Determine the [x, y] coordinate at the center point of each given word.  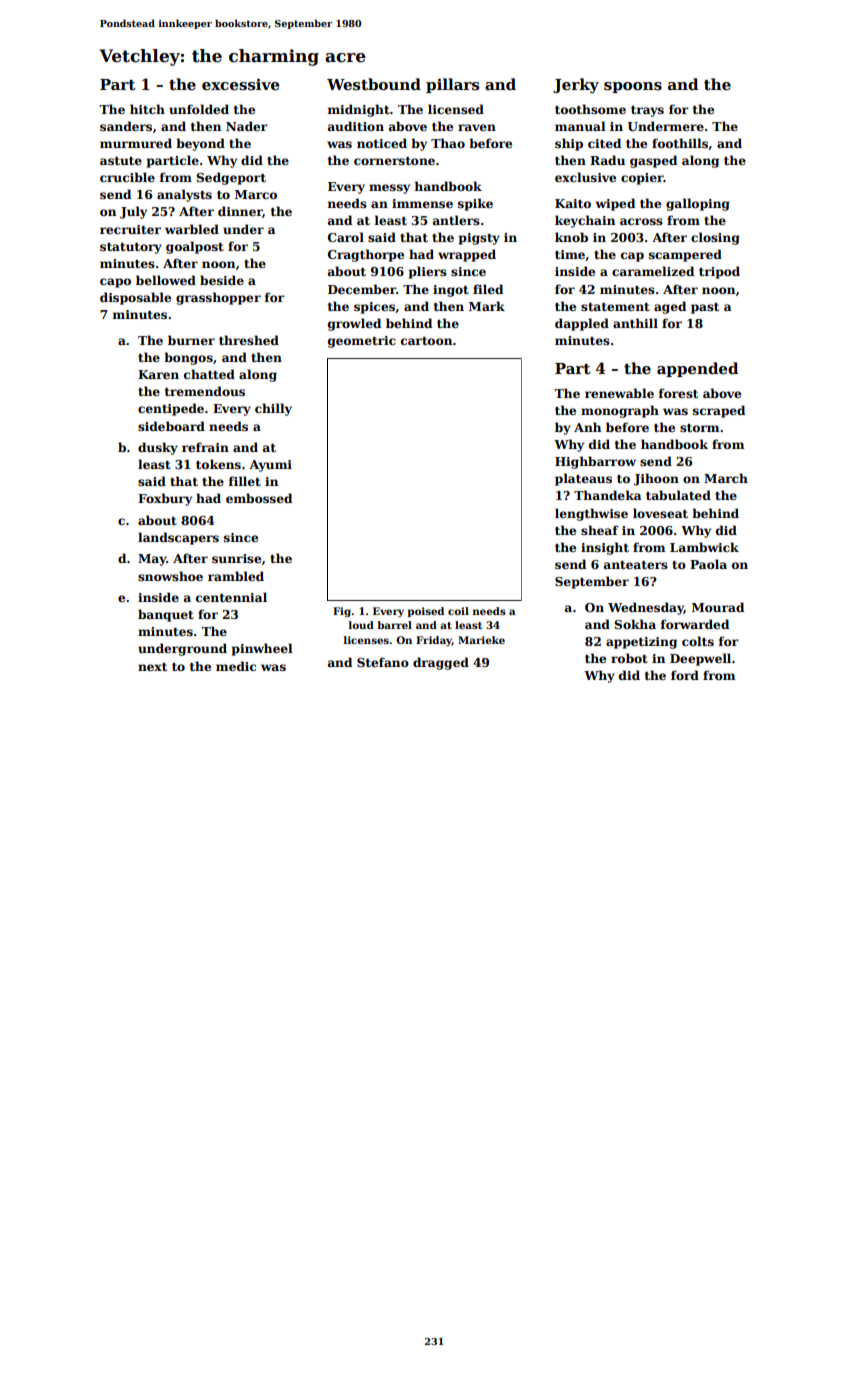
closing [715, 238]
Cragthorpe [366, 255]
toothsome [590, 109]
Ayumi [270, 466]
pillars [453, 85]
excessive [240, 85]
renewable [619, 393]
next [152, 667]
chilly [273, 409]
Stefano [383, 662]
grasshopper [218, 298]
